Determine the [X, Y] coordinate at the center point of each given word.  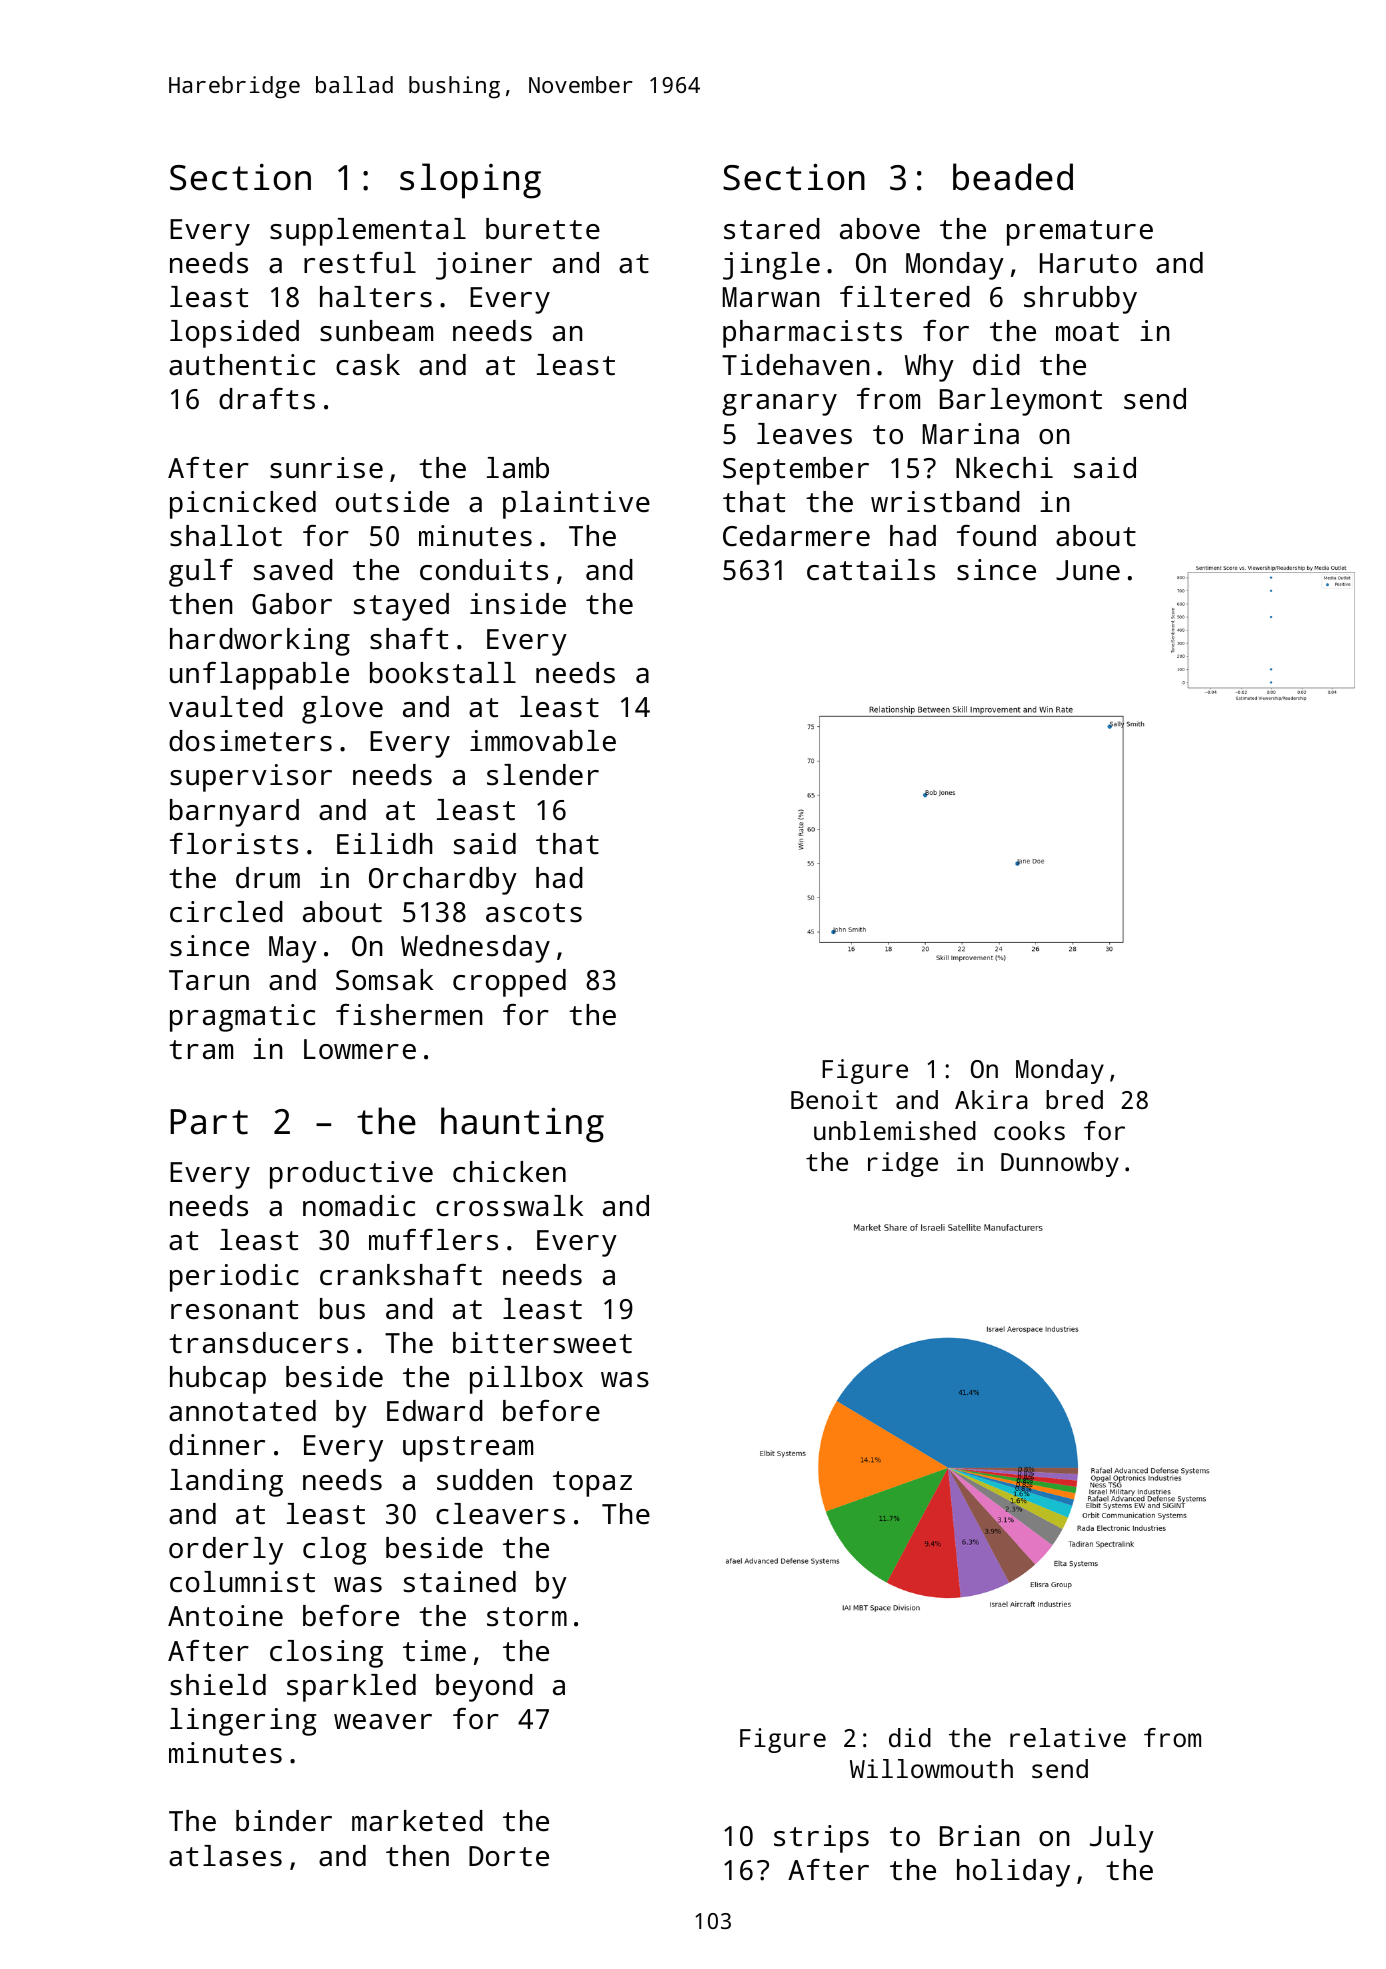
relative [1068, 1737]
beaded [1013, 177]
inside [518, 604]
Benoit [834, 1099]
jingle [771, 266]
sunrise [326, 468]
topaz [592, 1484]
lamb [518, 468]
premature [1080, 233]
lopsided [234, 334]
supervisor [251, 778]
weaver [383, 1722]
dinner [217, 1445]
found [996, 536]
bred [1074, 1099]
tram [201, 1050]
